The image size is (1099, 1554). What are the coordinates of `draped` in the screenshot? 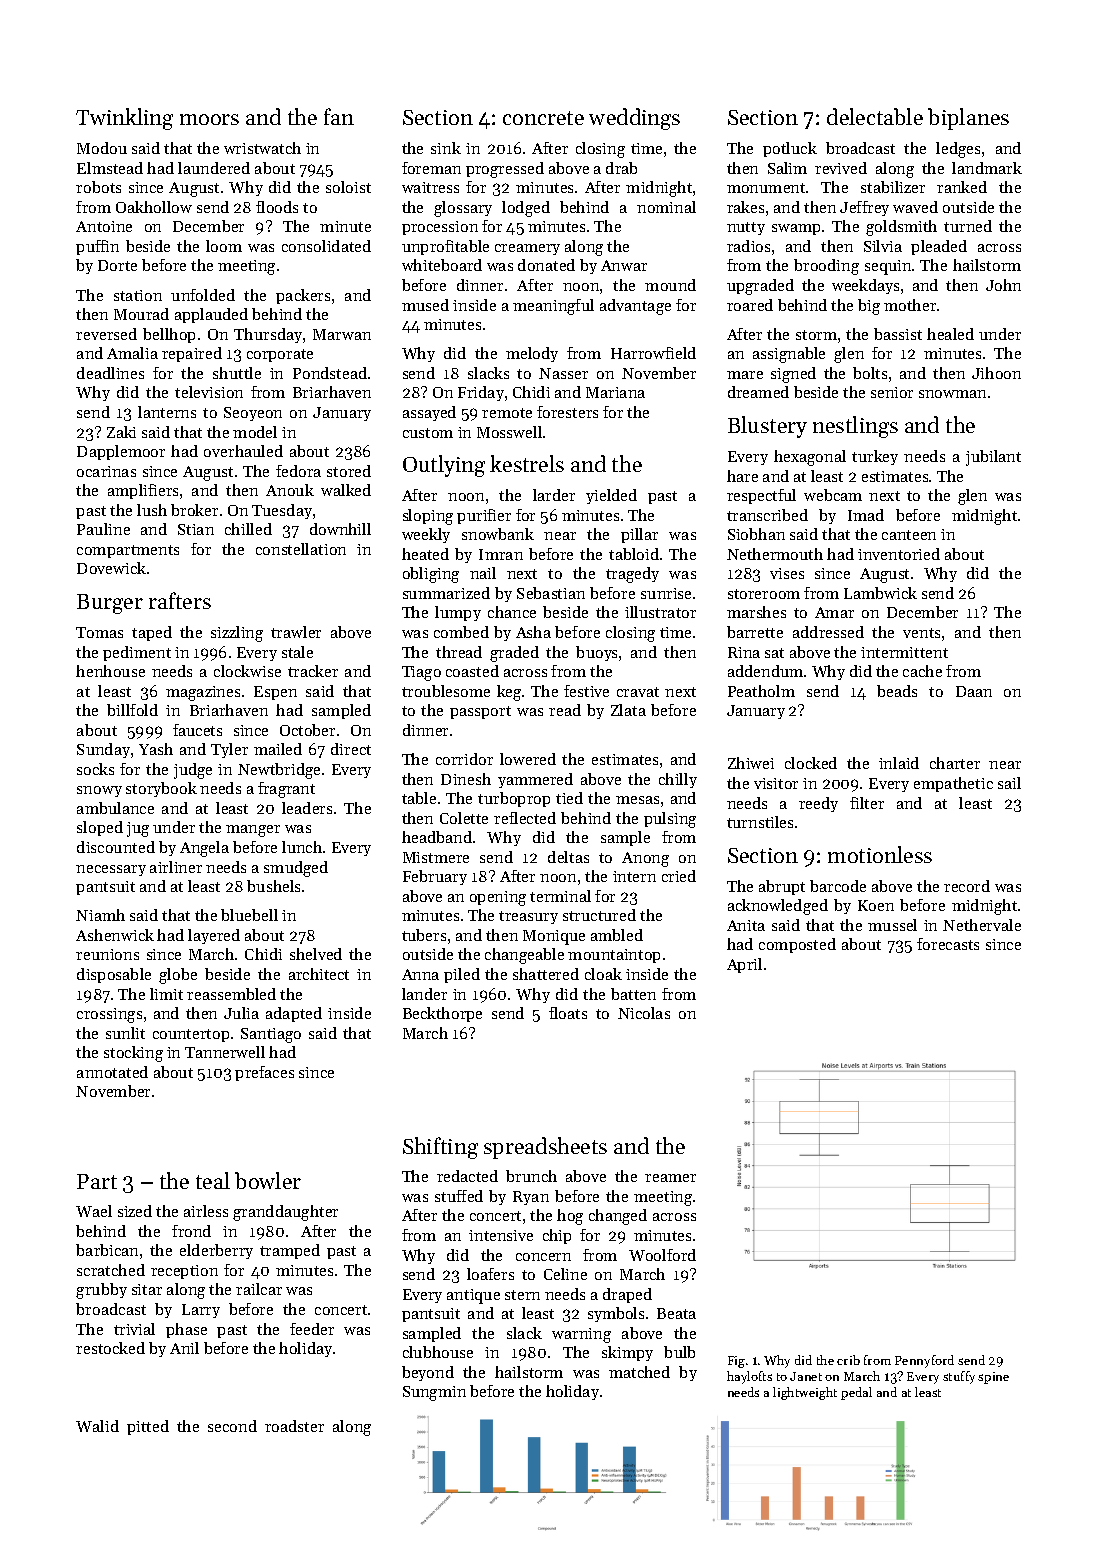 It's located at (627, 1295).
